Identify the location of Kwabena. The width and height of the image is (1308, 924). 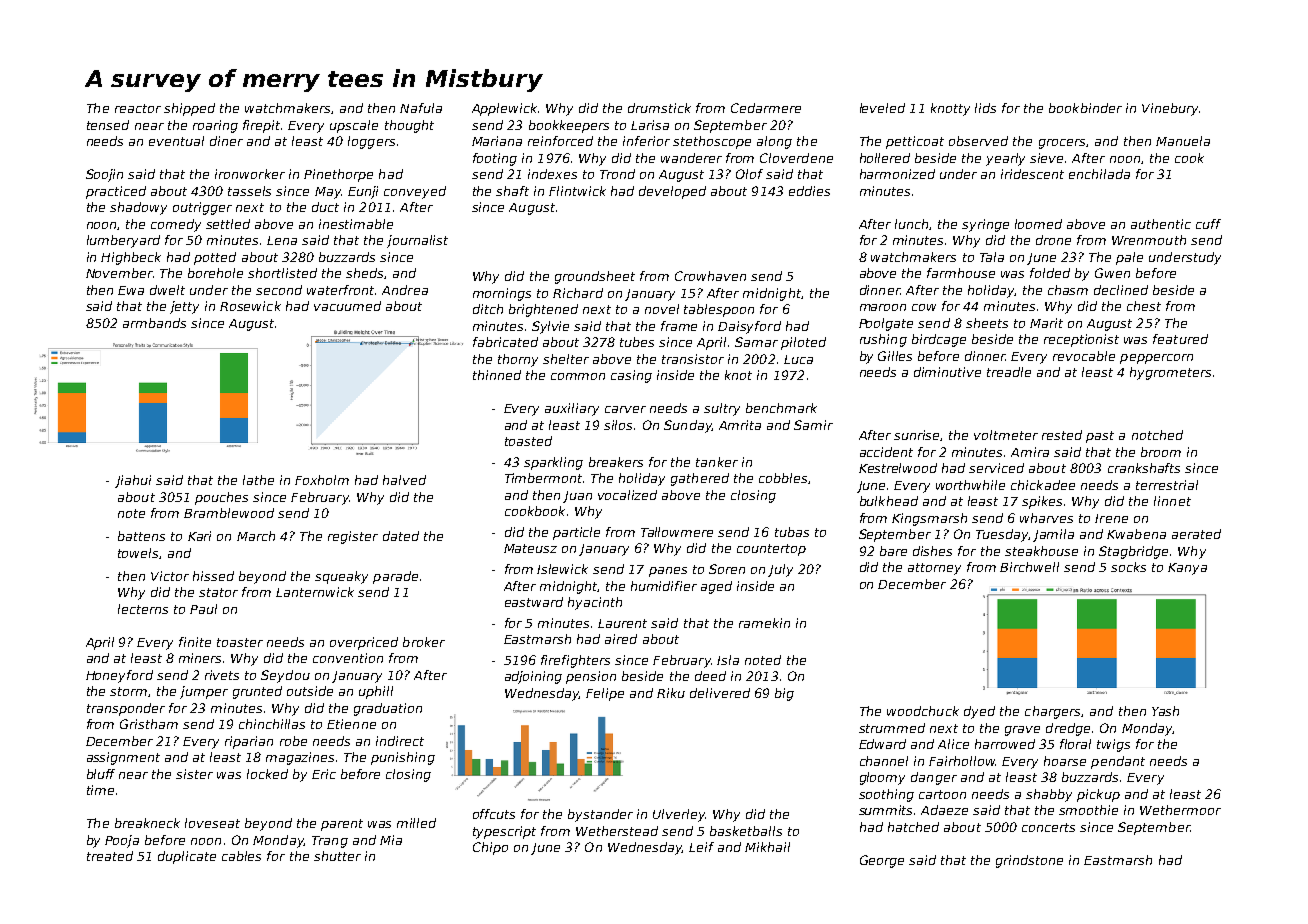
(1136, 534).
